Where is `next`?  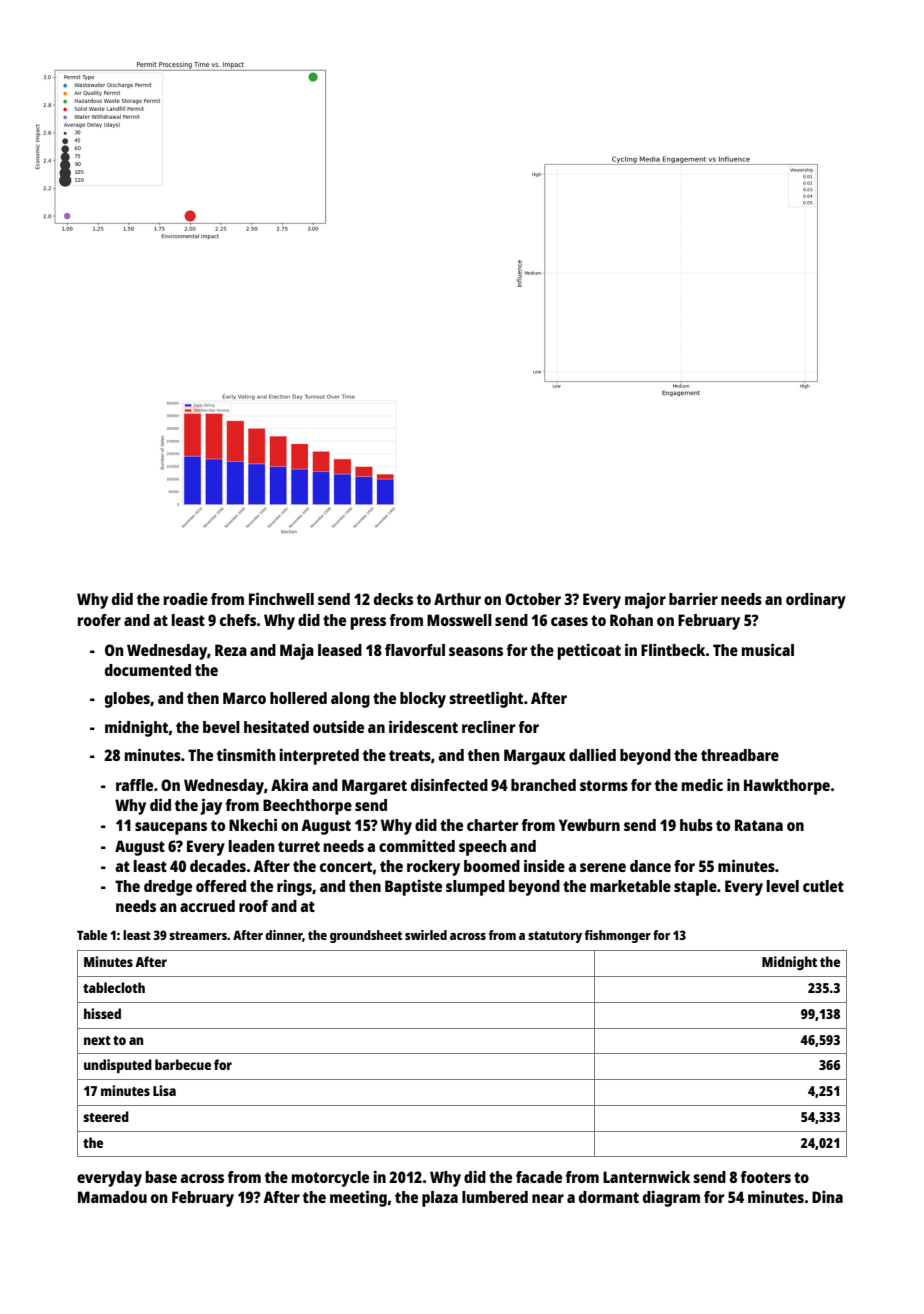
next is located at coordinates (97, 1040).
